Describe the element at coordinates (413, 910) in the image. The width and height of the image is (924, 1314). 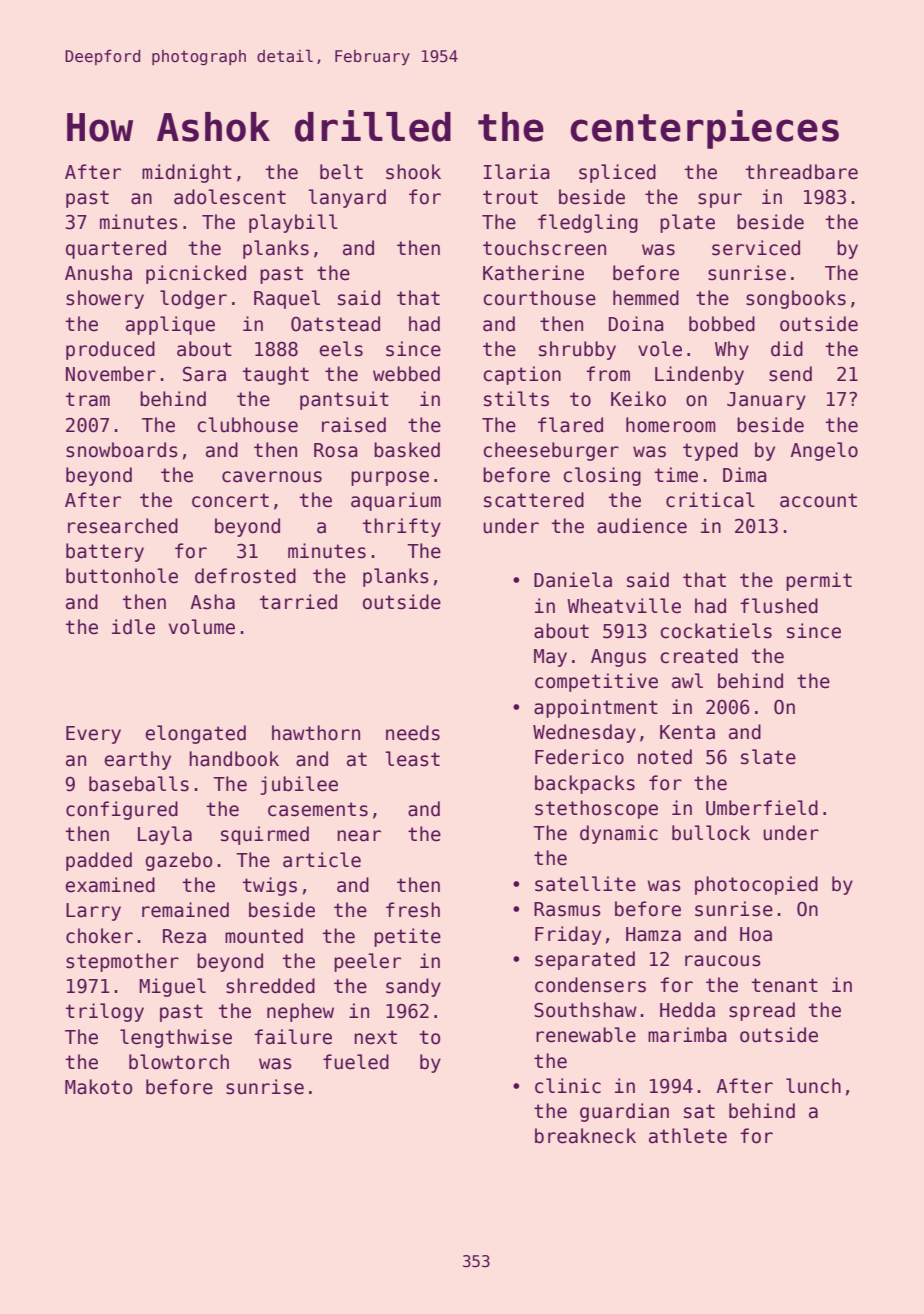
I see `fresh` at that location.
